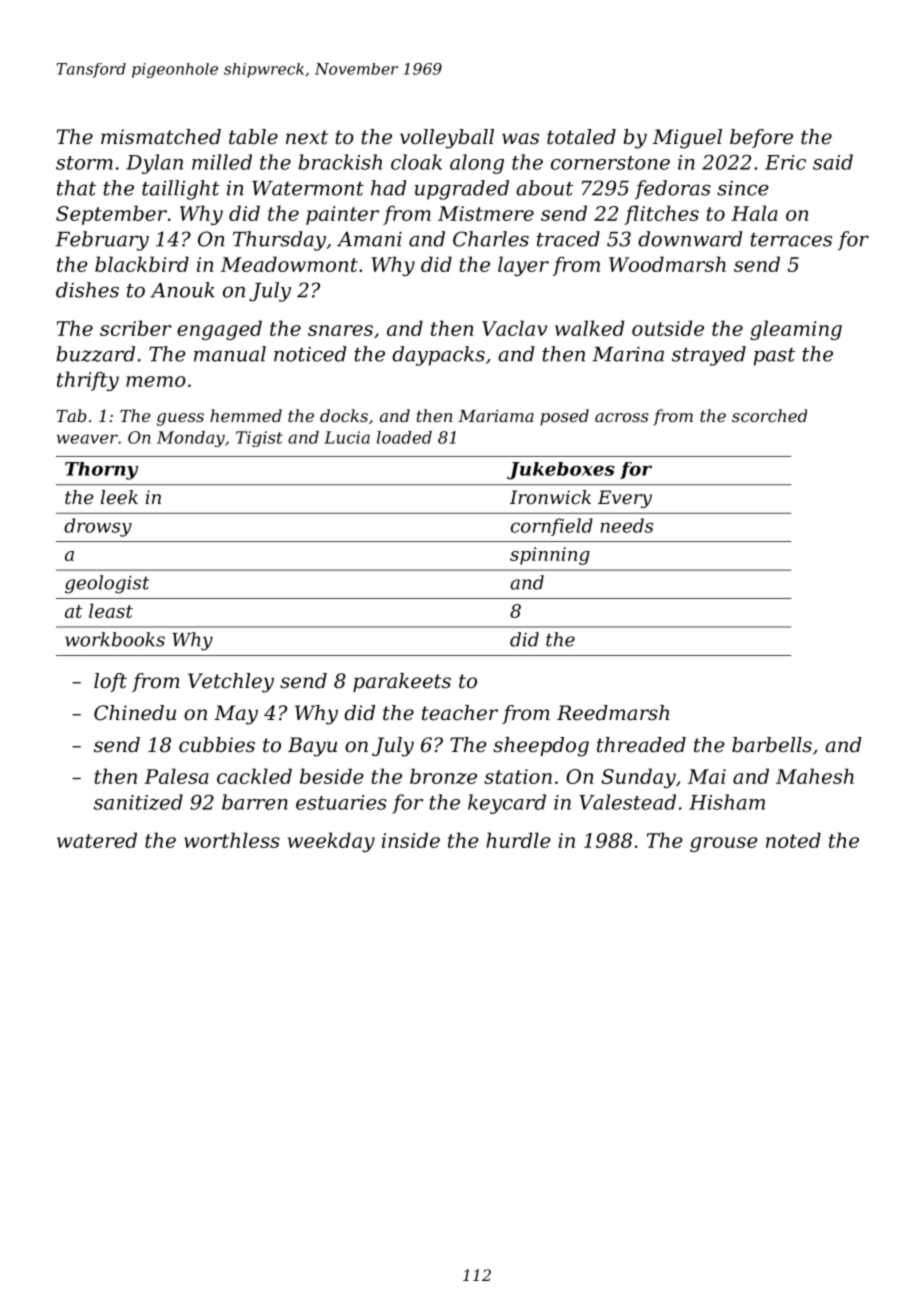 The height and width of the image is (1308, 924). What do you see at coordinates (520, 139) in the image?
I see `was` at bounding box center [520, 139].
